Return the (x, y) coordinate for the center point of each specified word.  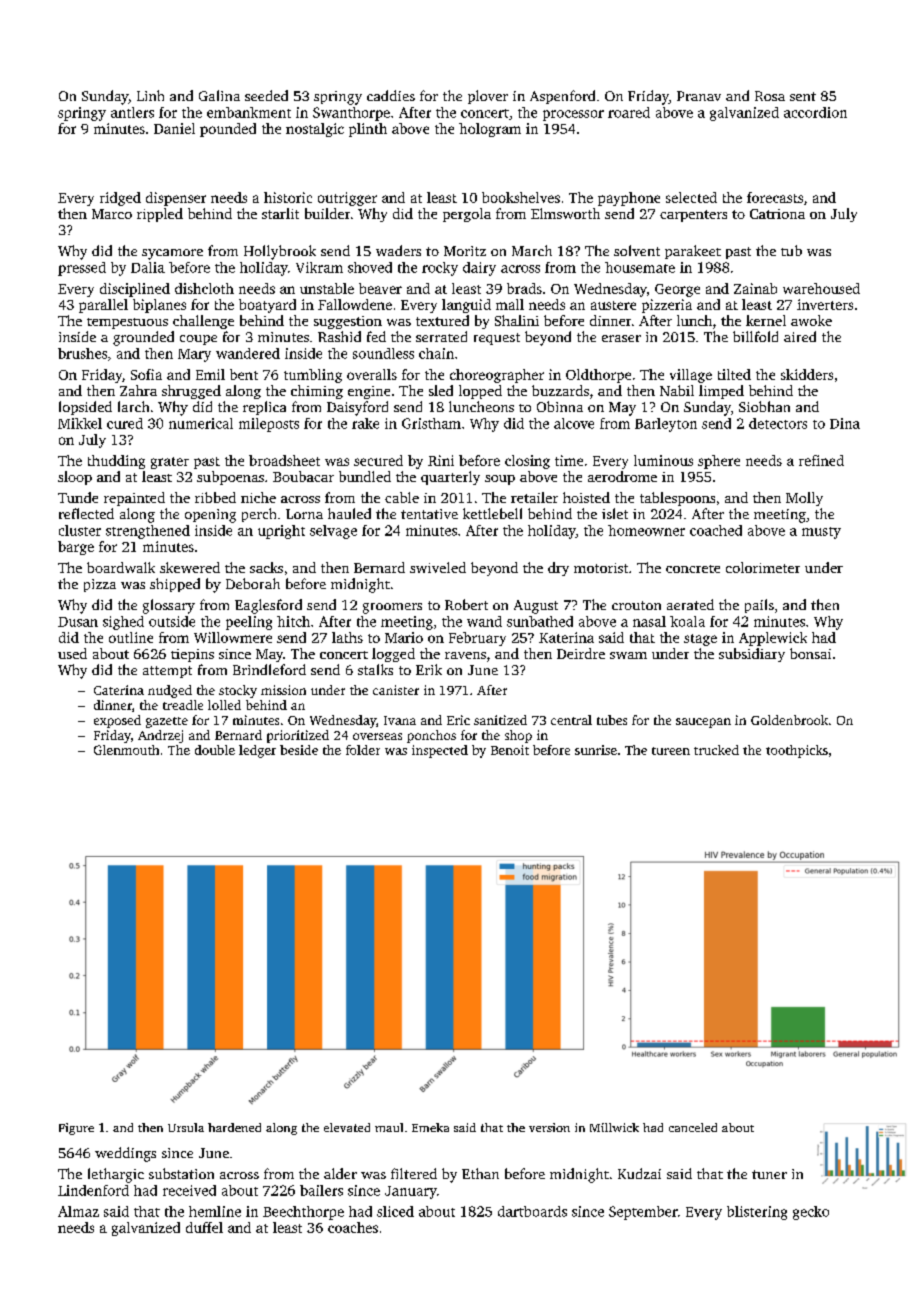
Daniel (174, 128)
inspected (440, 751)
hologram (490, 130)
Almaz (78, 1211)
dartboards (532, 1211)
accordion (815, 112)
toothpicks (797, 751)
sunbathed (540, 621)
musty (821, 533)
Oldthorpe (598, 376)
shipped (175, 585)
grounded (143, 338)
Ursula (186, 1127)
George (677, 290)
